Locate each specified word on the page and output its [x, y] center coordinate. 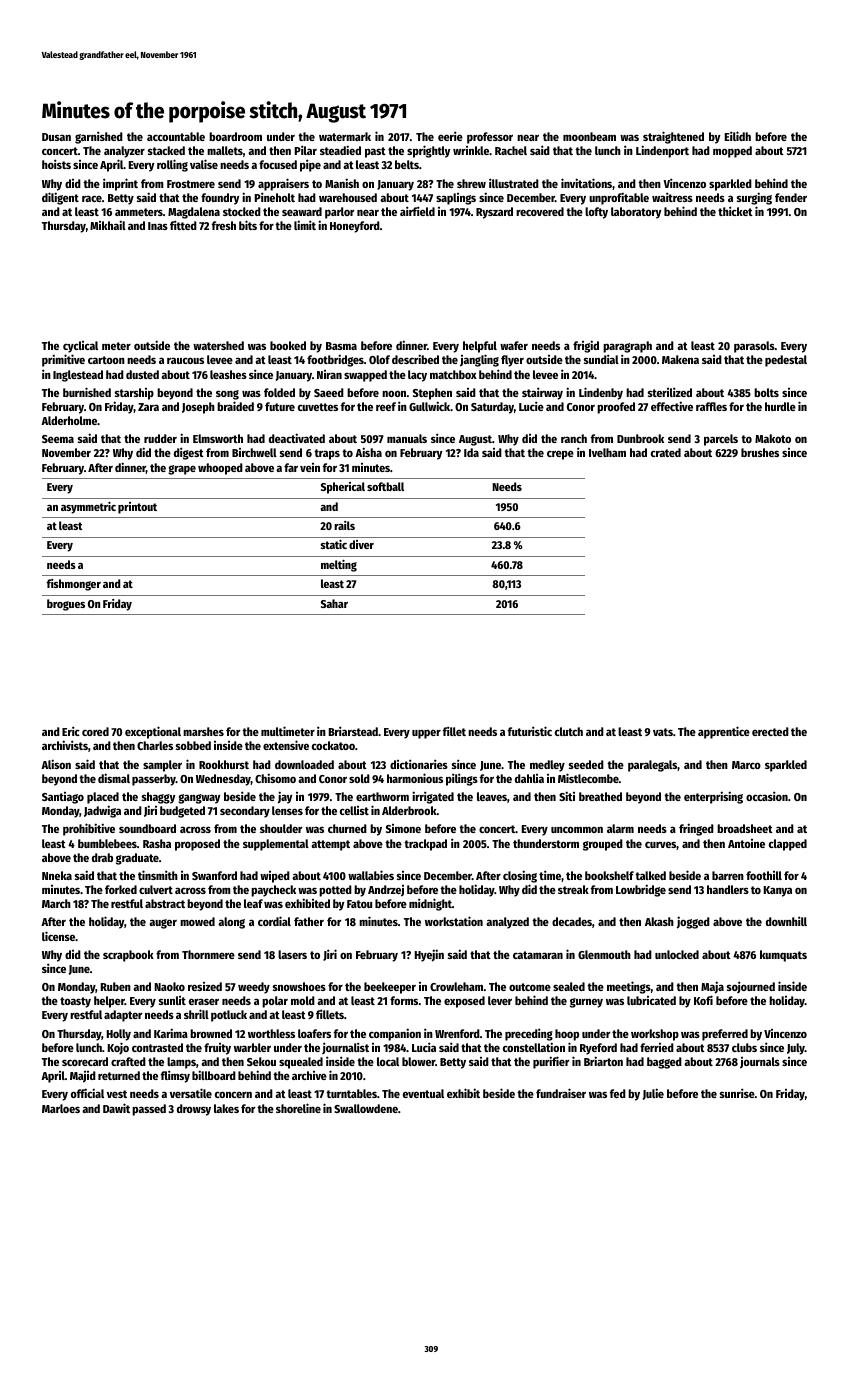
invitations [586, 183]
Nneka [57, 875]
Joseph [198, 408]
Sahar [334, 603]
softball [385, 486]
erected [770, 731]
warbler [252, 1047]
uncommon [577, 829]
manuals [407, 438]
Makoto [773, 438]
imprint [120, 184]
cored [95, 731]
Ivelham [607, 452]
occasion [767, 796]
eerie [450, 136]
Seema [58, 439]
